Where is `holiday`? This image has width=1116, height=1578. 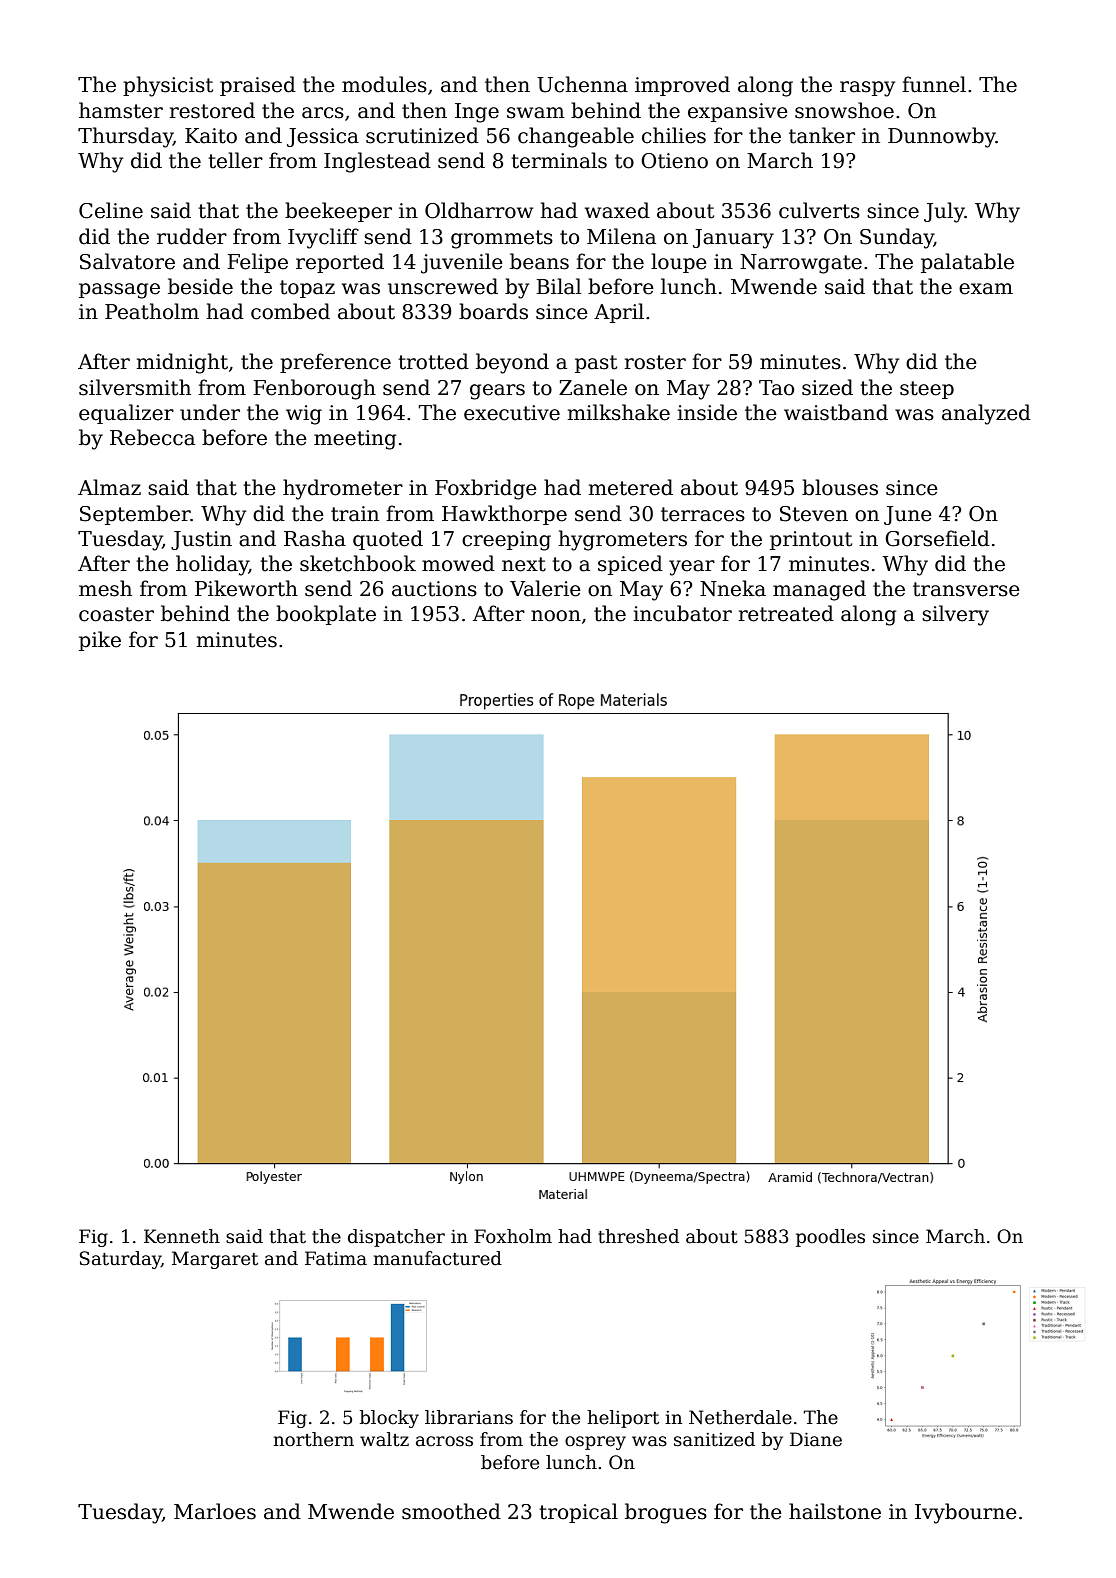
holiday is located at coordinates (212, 565).
